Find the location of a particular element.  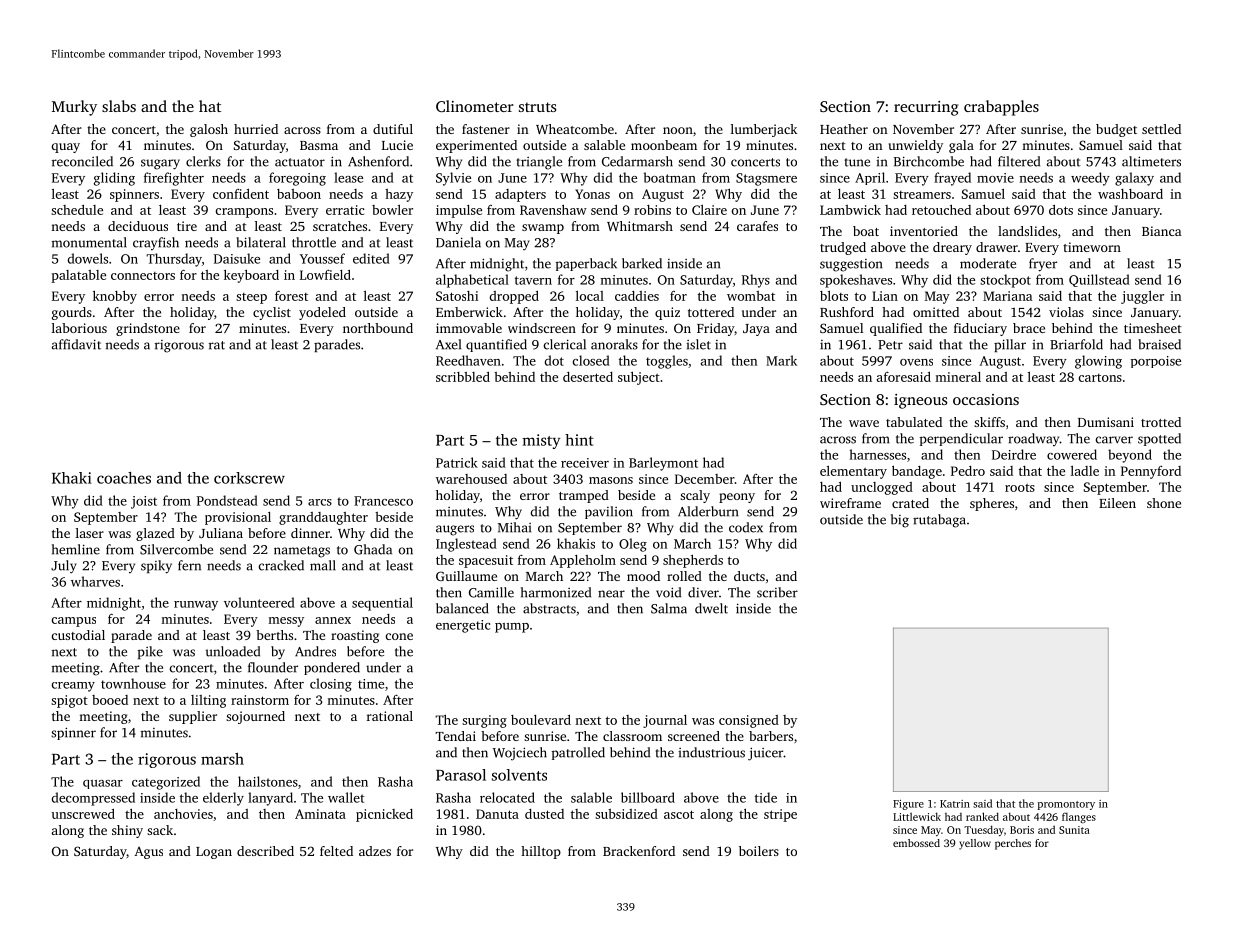

crabapples is located at coordinates (1001, 108).
